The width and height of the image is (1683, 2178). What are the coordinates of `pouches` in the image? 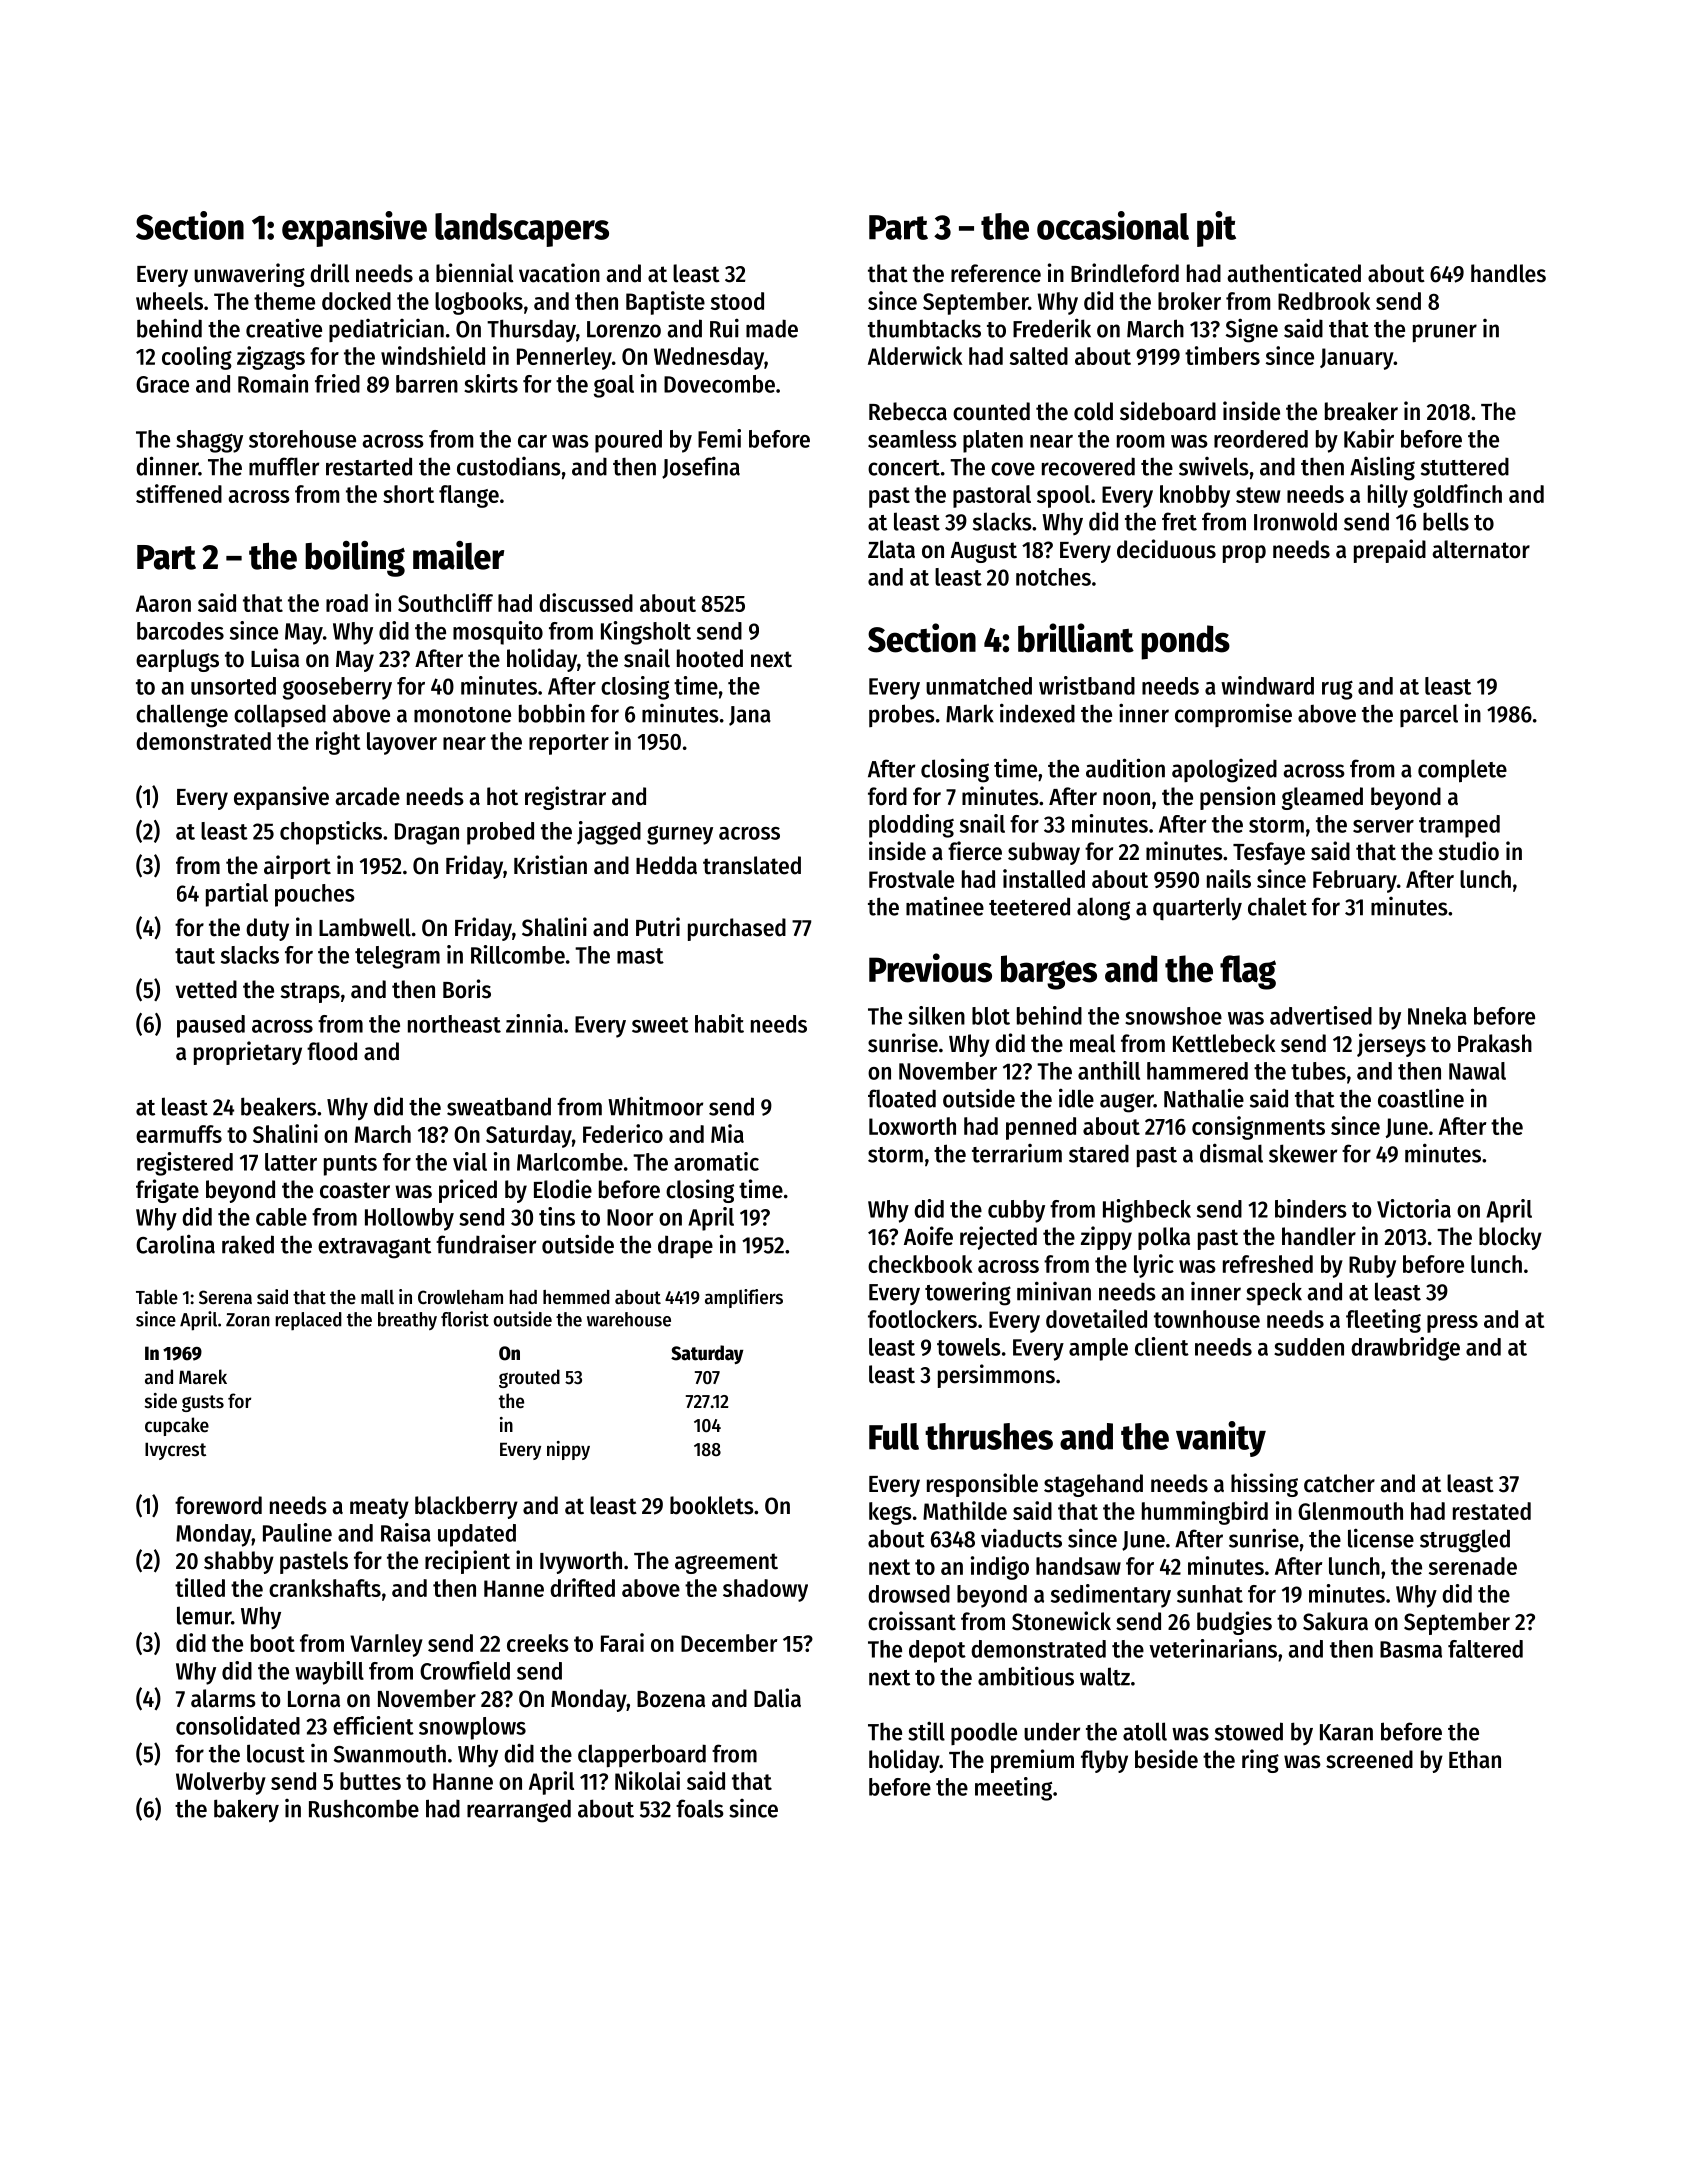 It's located at (315, 895).
